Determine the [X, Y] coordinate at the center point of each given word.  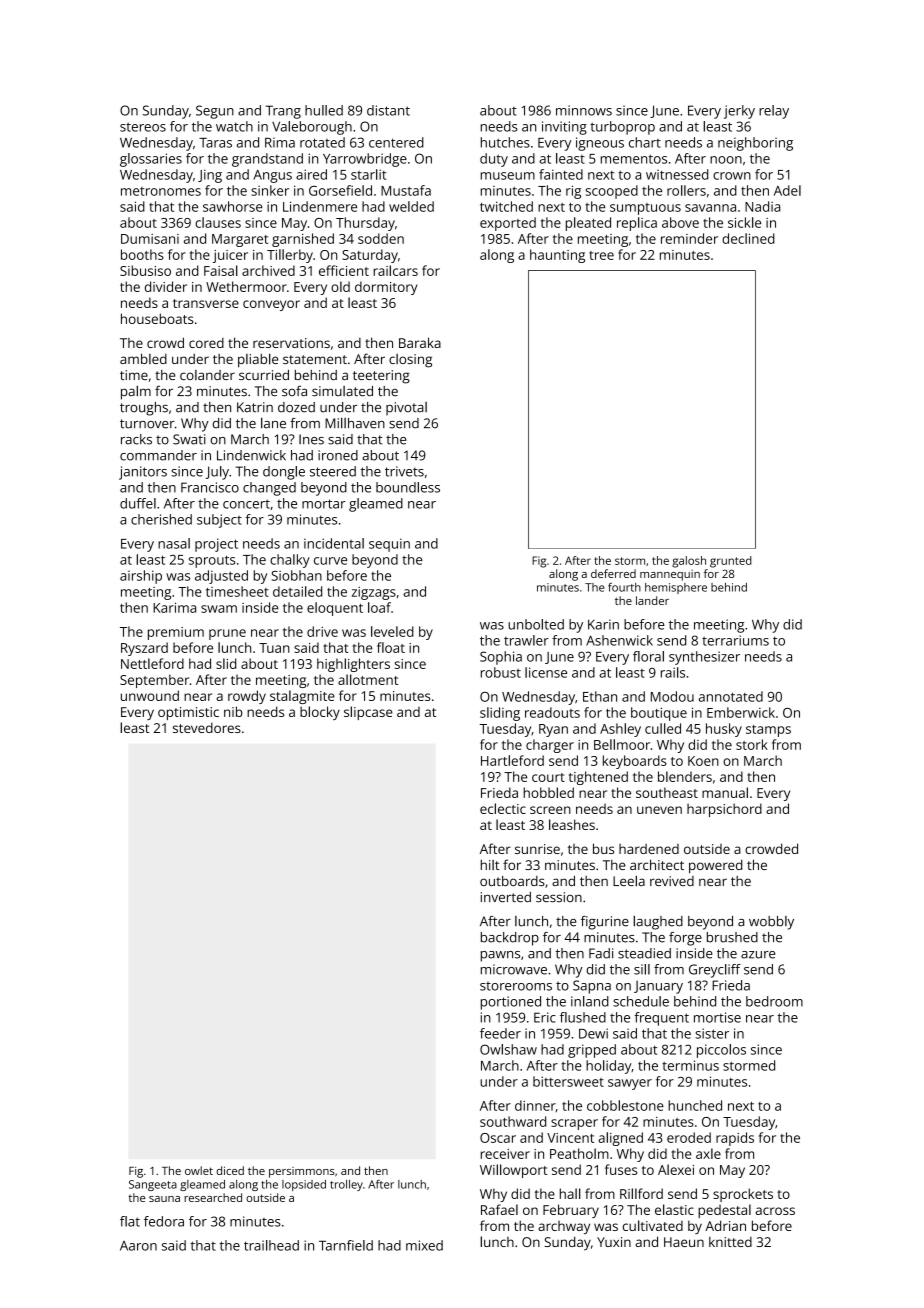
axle [708, 1153]
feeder [500, 1033]
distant [388, 110]
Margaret [240, 240]
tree [601, 255]
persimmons [302, 1172]
